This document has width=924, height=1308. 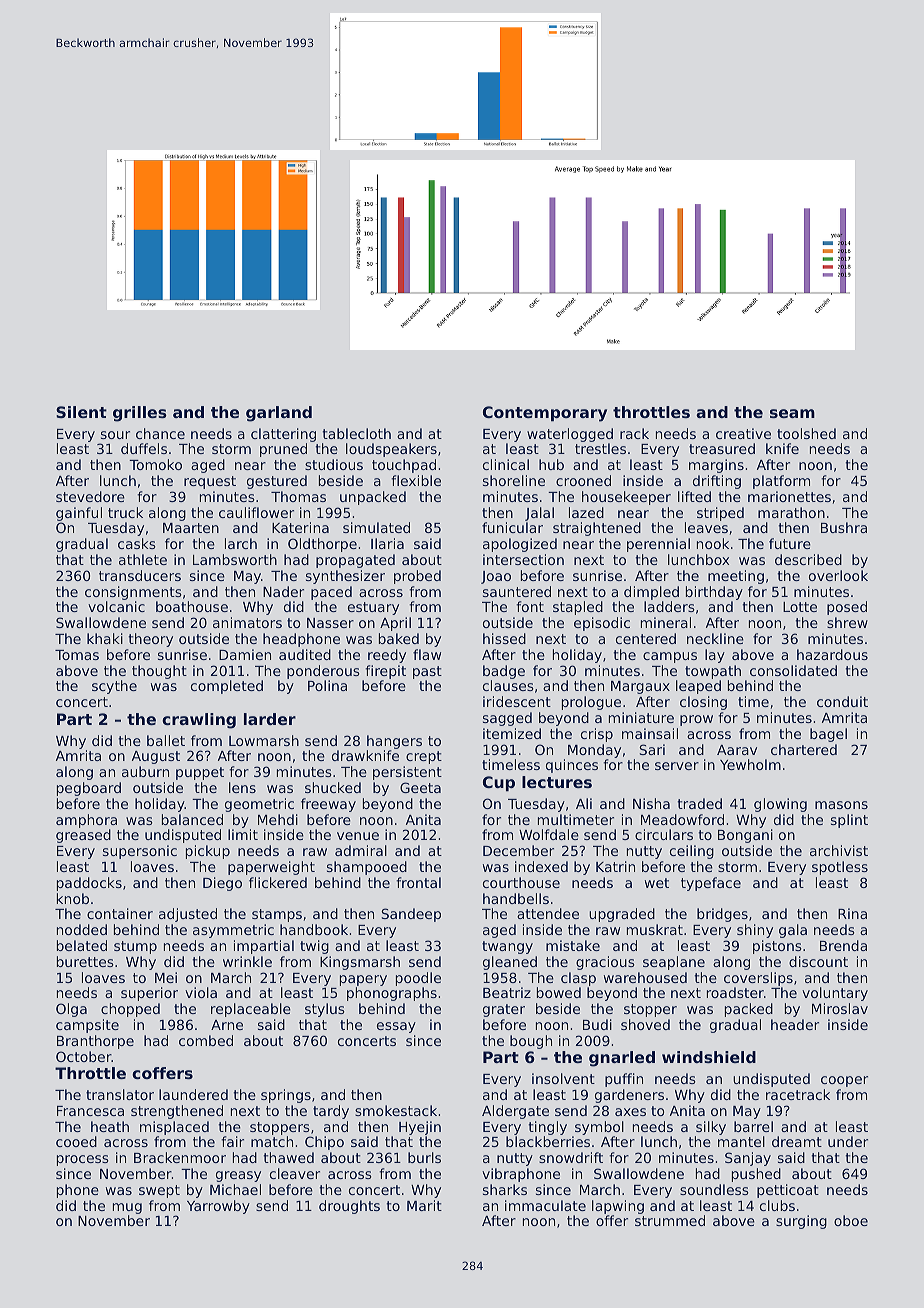 I want to click on waterlogged, so click(x=570, y=435).
